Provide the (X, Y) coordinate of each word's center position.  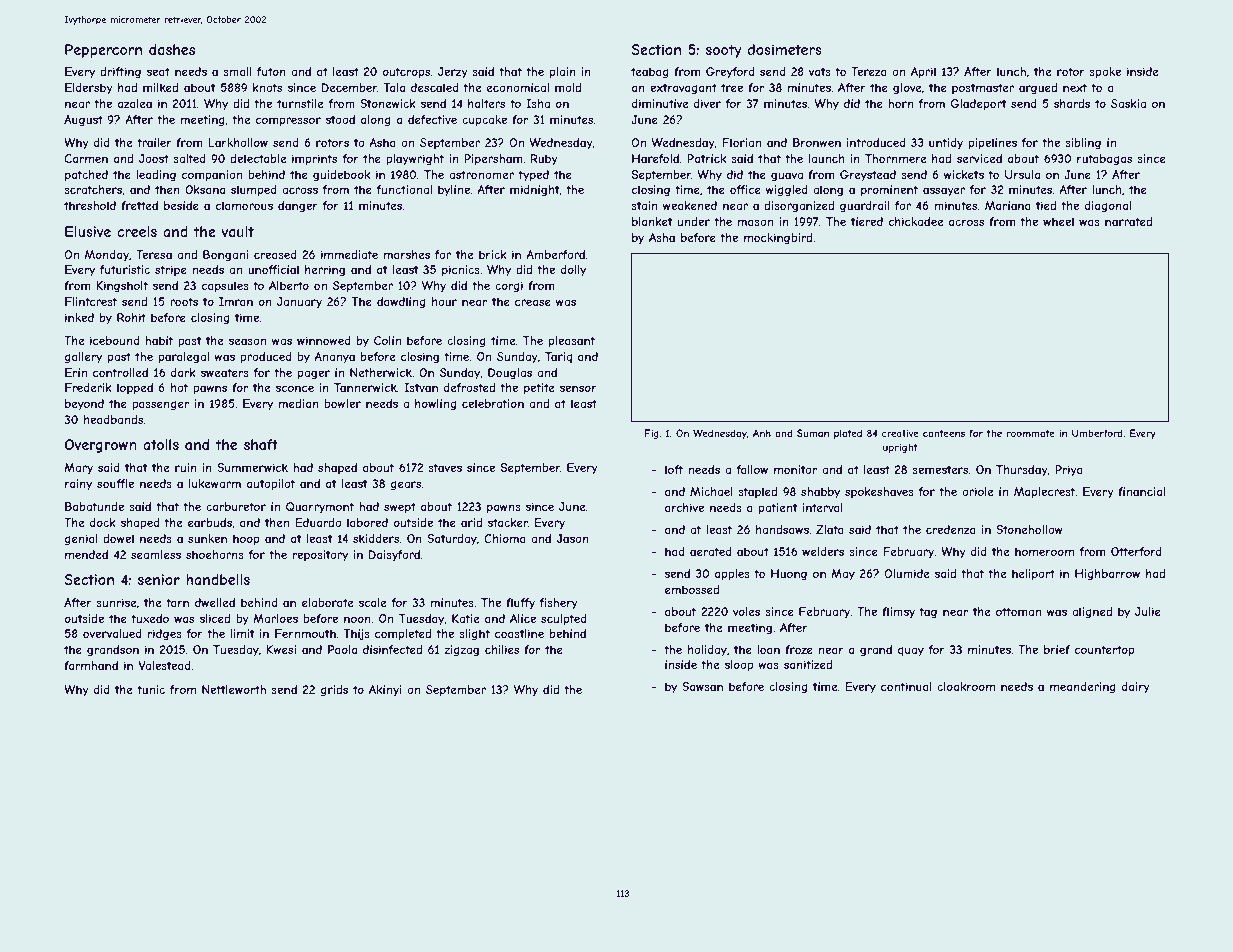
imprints (314, 160)
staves (445, 467)
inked (79, 317)
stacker (508, 522)
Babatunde (94, 506)
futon (271, 71)
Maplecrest (1045, 493)
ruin (186, 467)
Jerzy (453, 73)
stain (644, 205)
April (923, 73)
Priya (1069, 471)
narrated (1128, 221)
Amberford (555, 254)
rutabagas (1104, 160)
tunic (151, 689)
